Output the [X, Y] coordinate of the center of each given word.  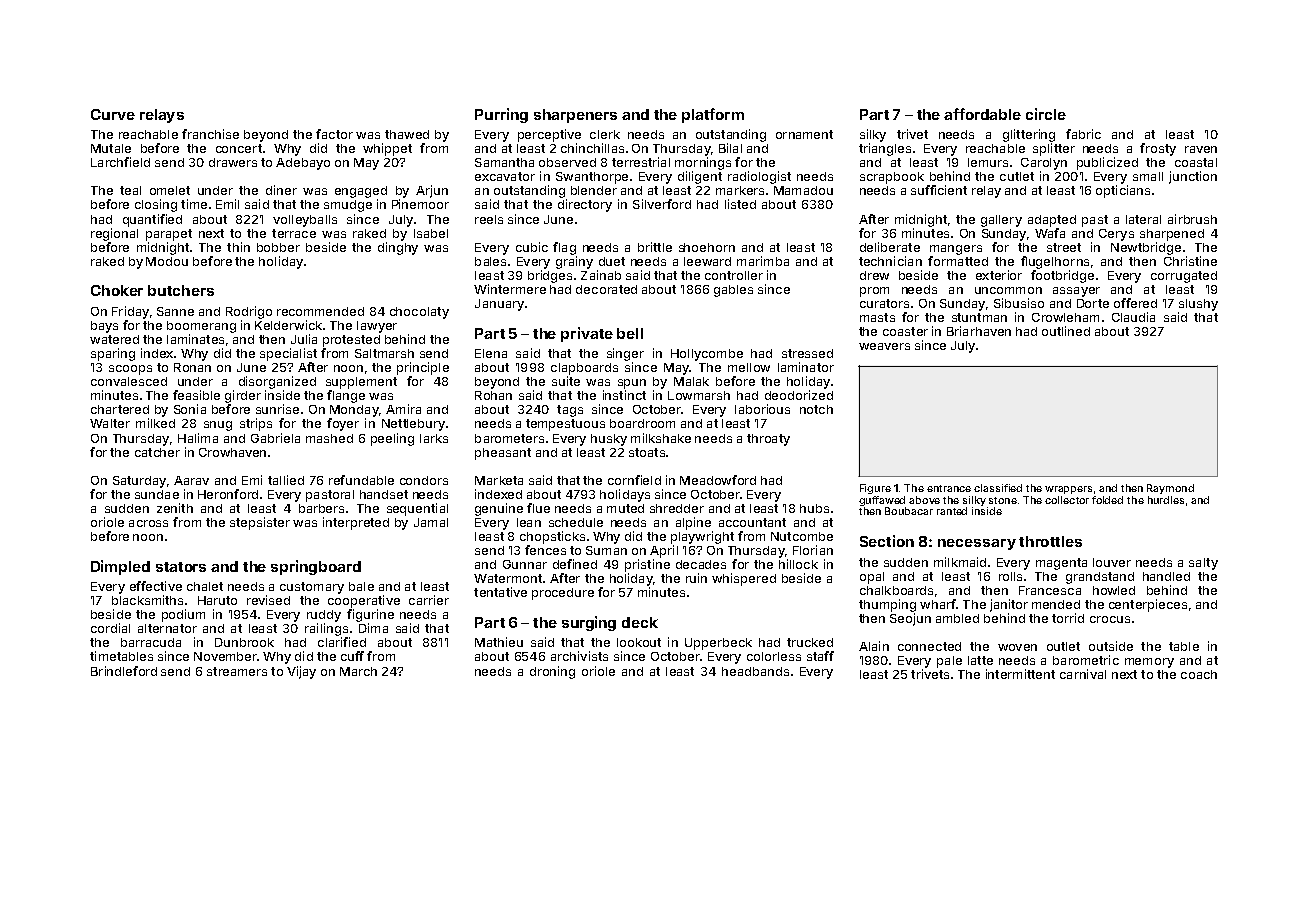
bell [630, 333]
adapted [1052, 221]
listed [740, 204]
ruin [696, 578]
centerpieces [1148, 605]
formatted [958, 261]
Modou [167, 261]
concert [239, 148]
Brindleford [124, 671]
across [148, 523]
